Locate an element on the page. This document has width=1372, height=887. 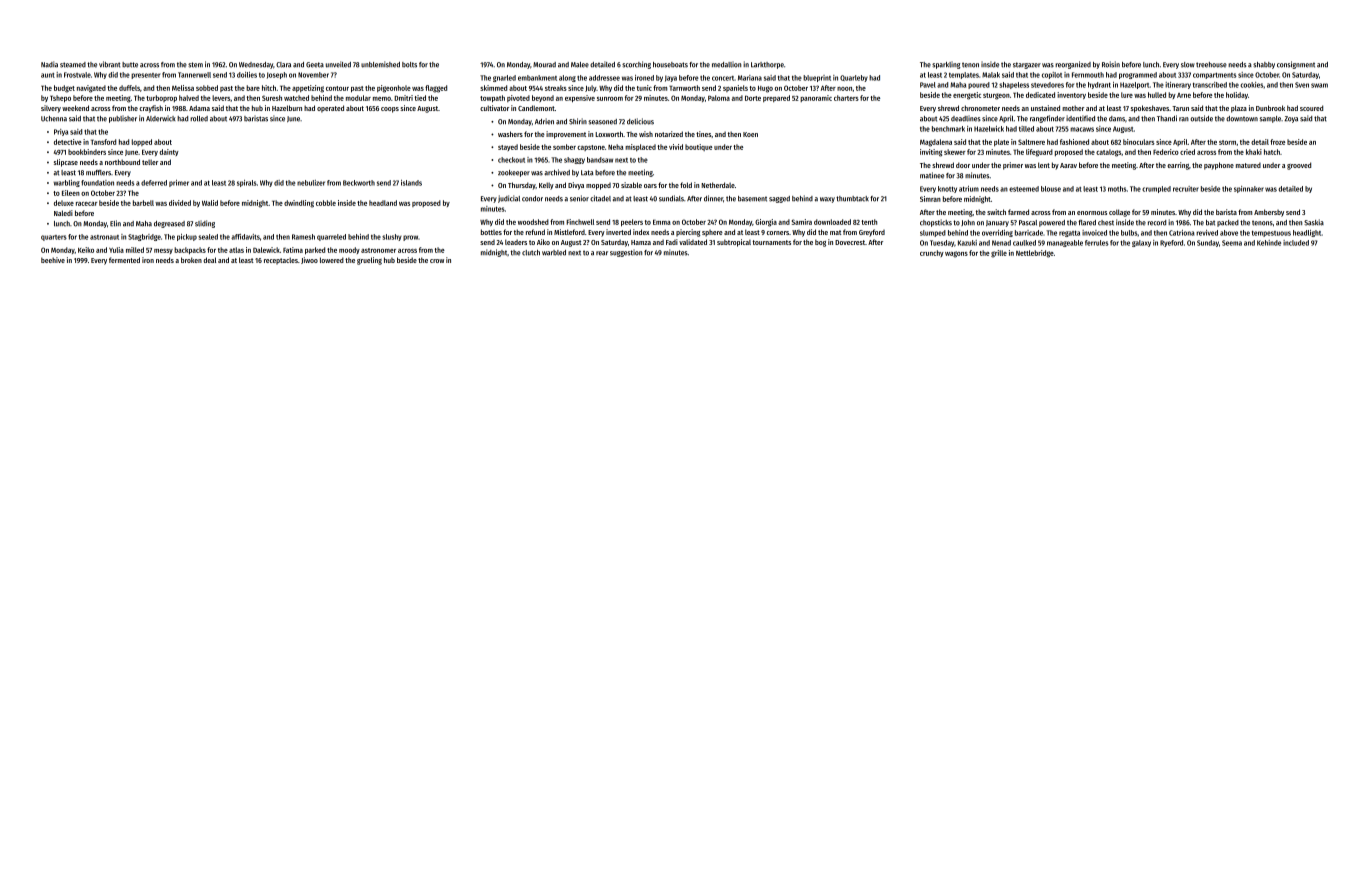
broken is located at coordinates (191, 260).
